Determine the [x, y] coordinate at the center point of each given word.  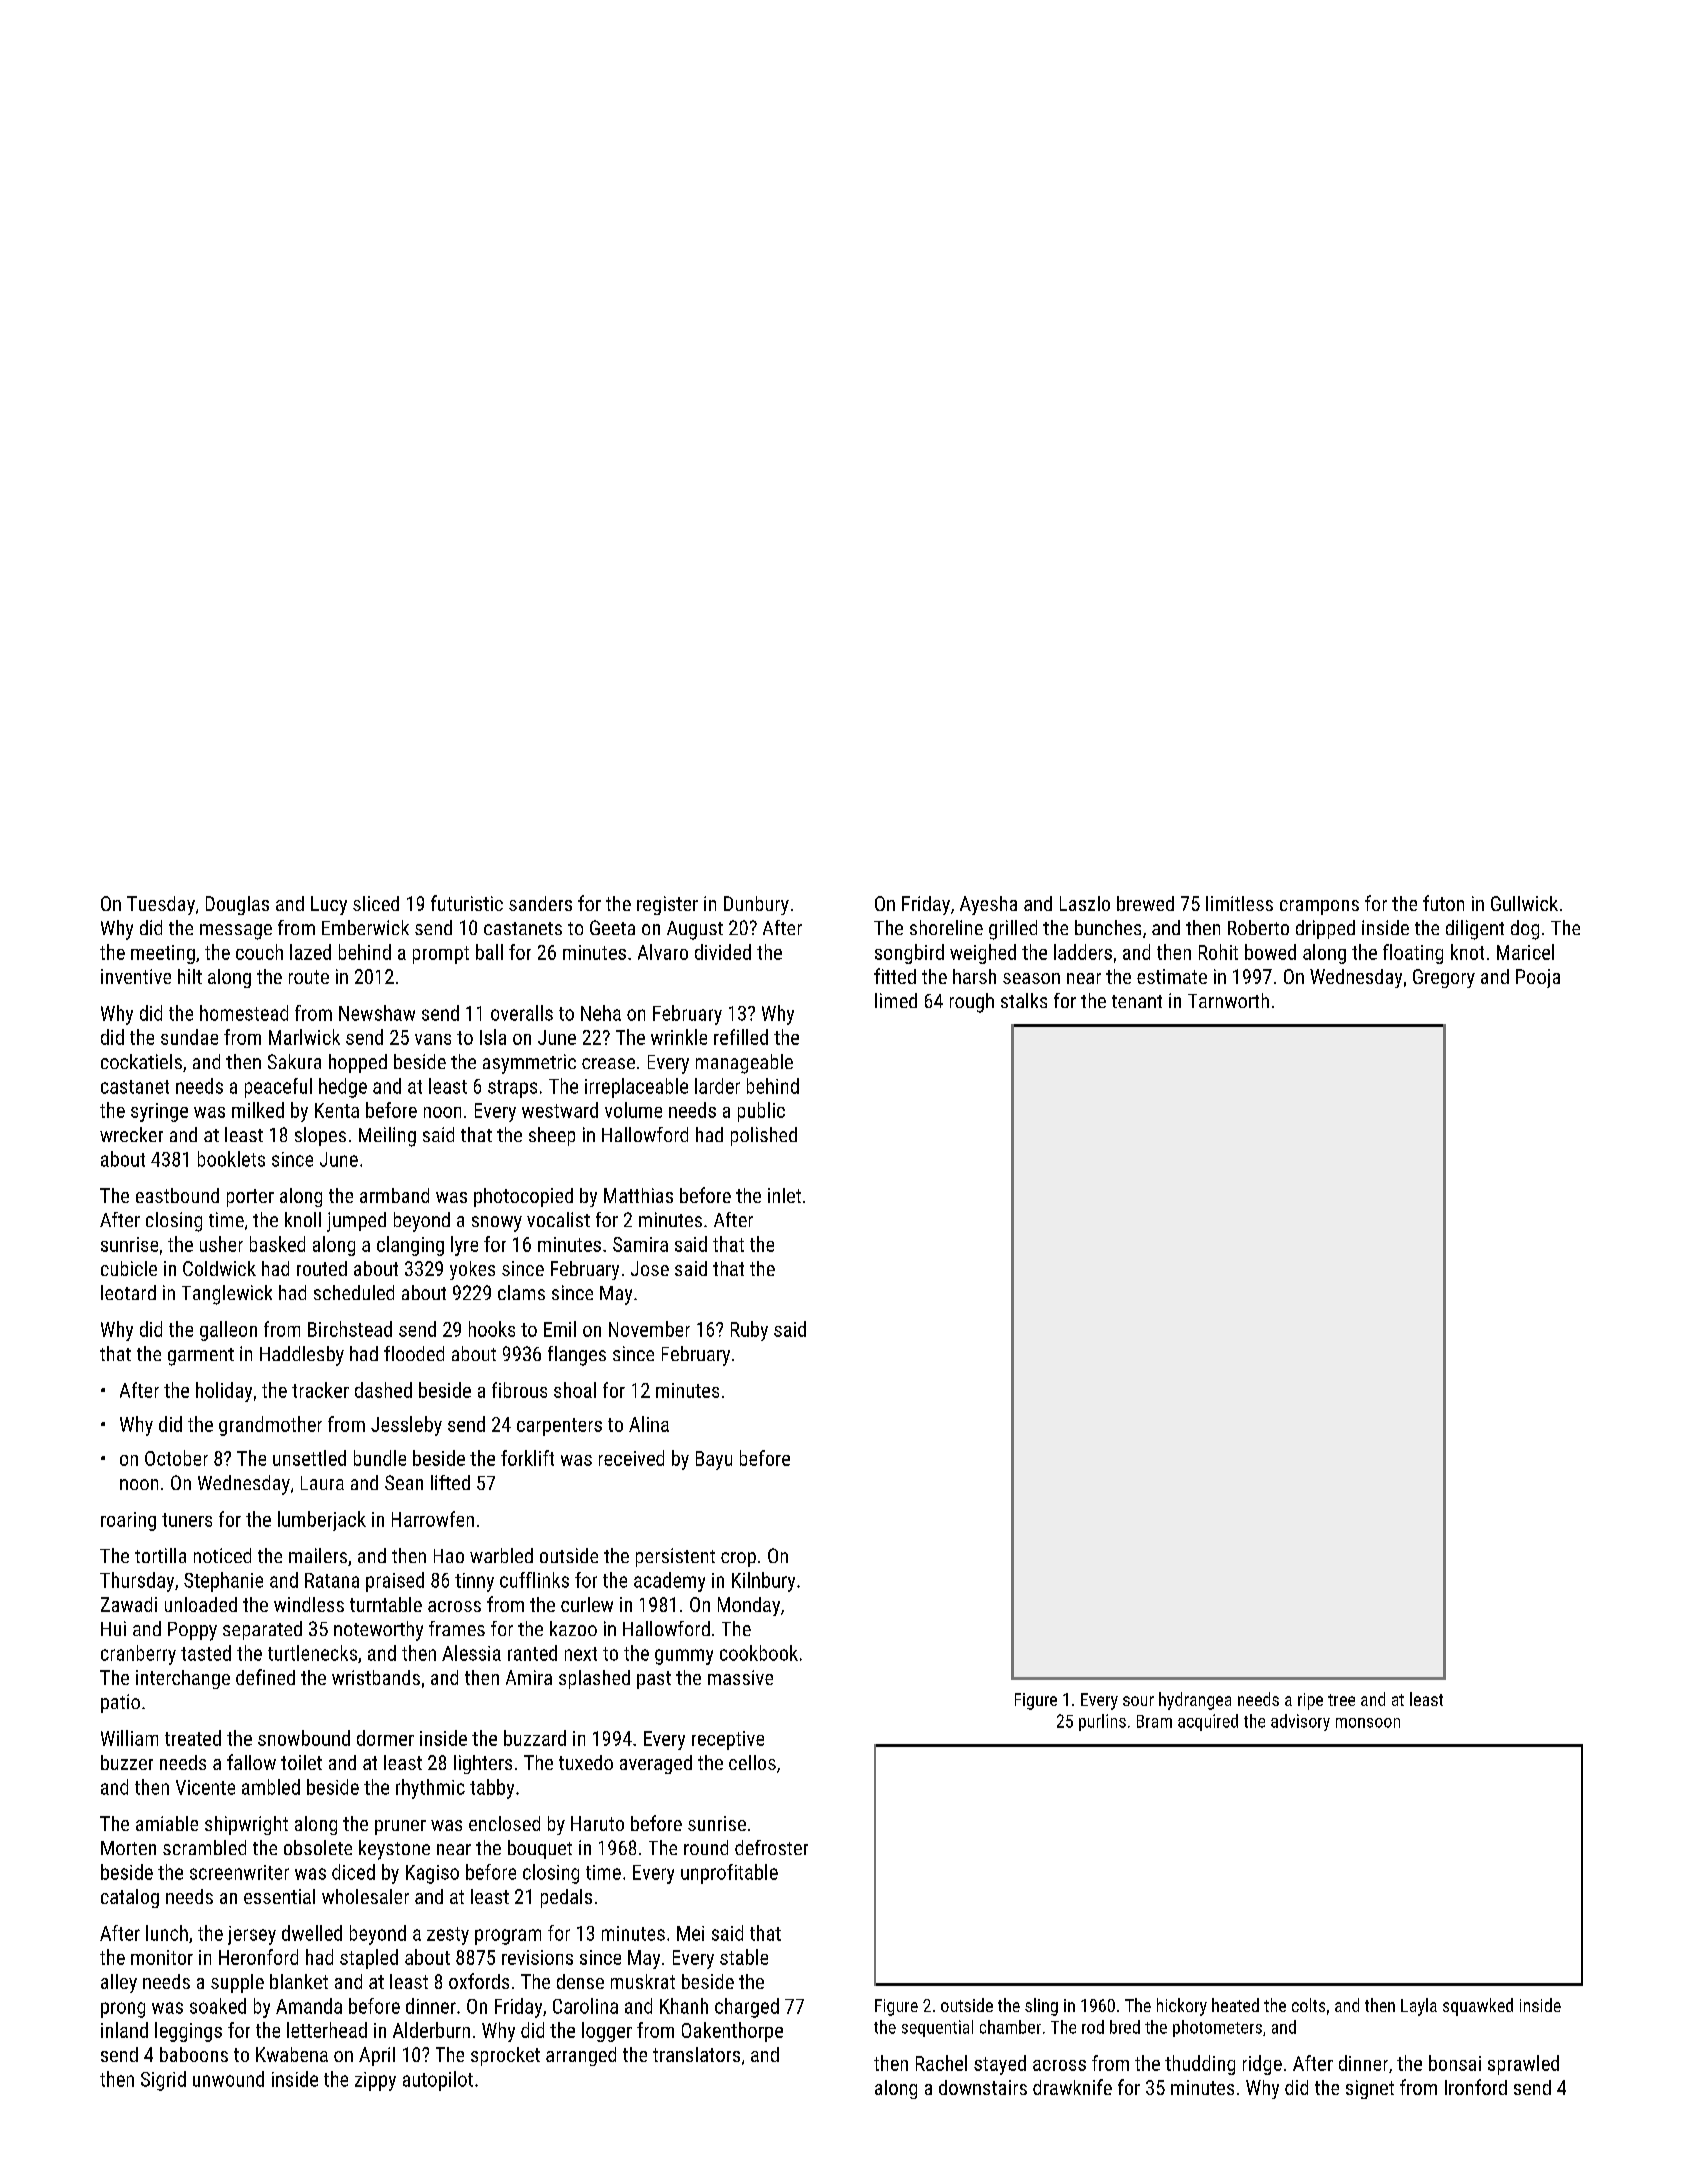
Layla [1419, 2007]
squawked [1478, 2007]
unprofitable [729, 1874]
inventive [136, 976]
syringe [159, 1112]
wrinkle [679, 1037]
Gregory [1444, 978]
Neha [601, 1013]
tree [1341, 1700]
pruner [400, 1827]
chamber [1010, 2027]
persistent [675, 1557]
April [377, 2056]
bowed [1270, 952]
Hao [449, 1556]
